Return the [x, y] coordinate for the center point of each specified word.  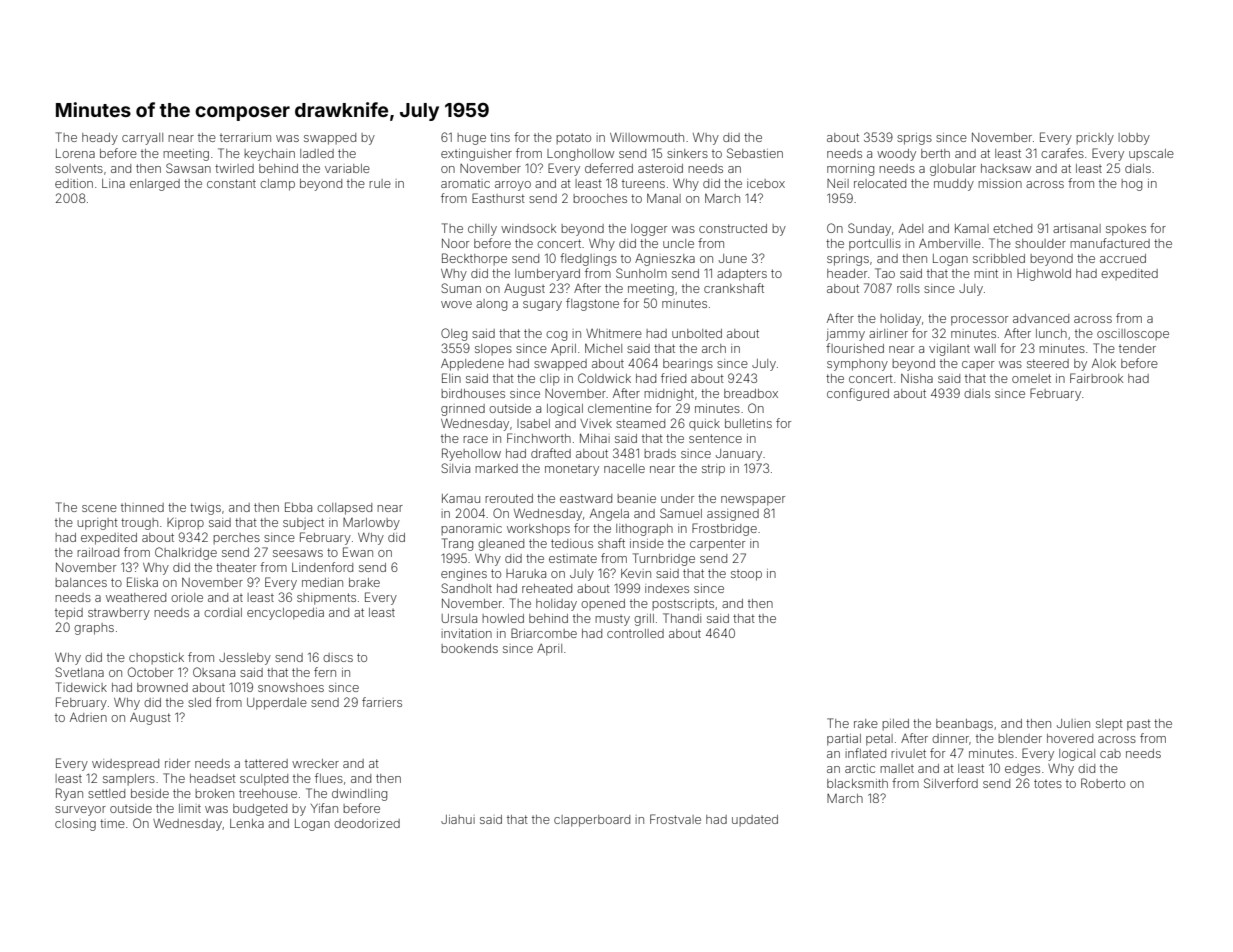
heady [100, 139]
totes [1048, 783]
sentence [715, 438]
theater [236, 567]
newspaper [753, 501]
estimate [573, 558]
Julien [1073, 723]
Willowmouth [647, 137]
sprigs [914, 139]
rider [177, 763]
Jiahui [458, 819]
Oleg [454, 334]
